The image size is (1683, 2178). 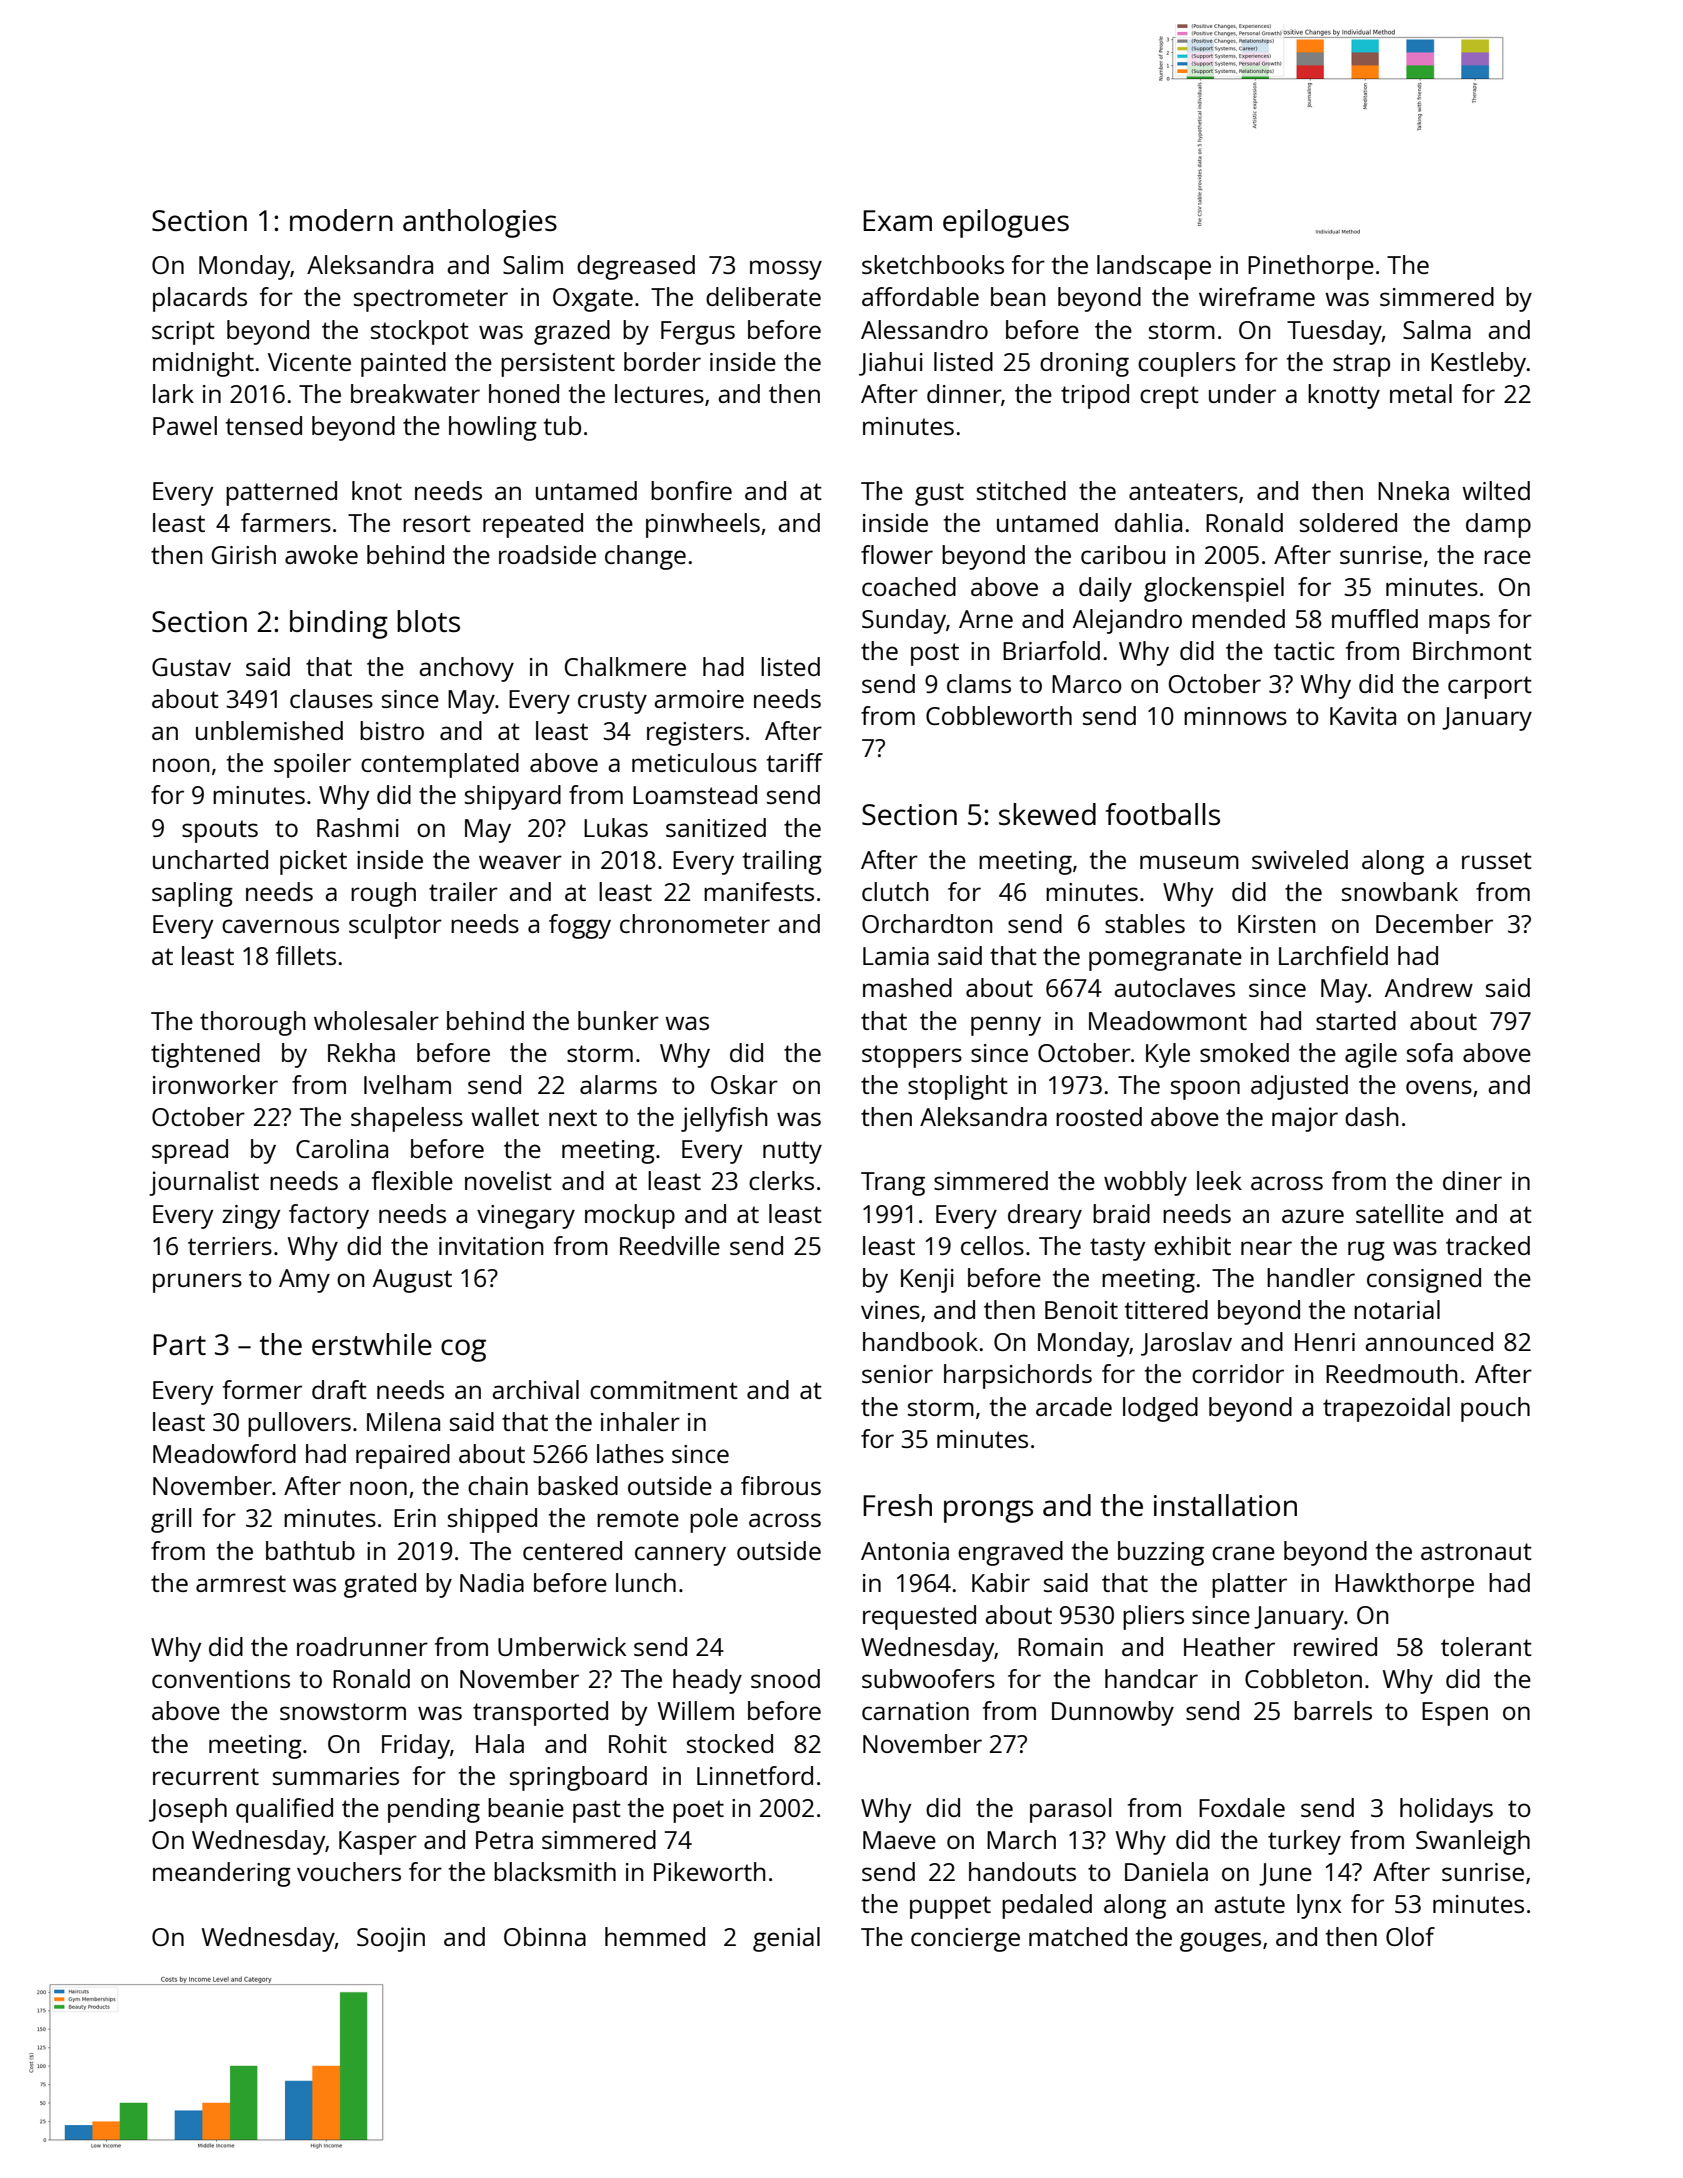 I want to click on Swanleigh, so click(x=1473, y=1842).
